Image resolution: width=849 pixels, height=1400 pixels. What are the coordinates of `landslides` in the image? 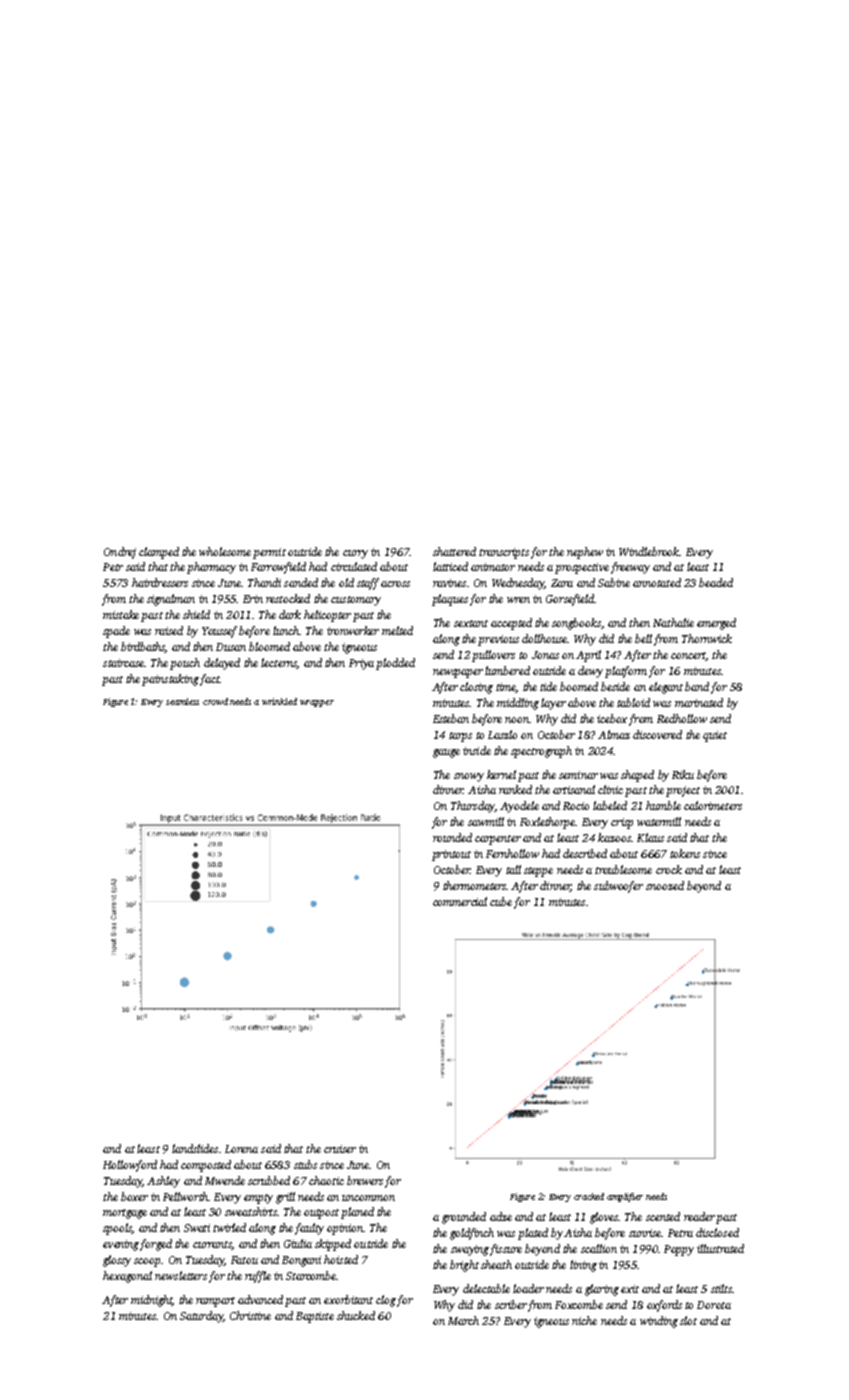 It's located at (195, 1148).
